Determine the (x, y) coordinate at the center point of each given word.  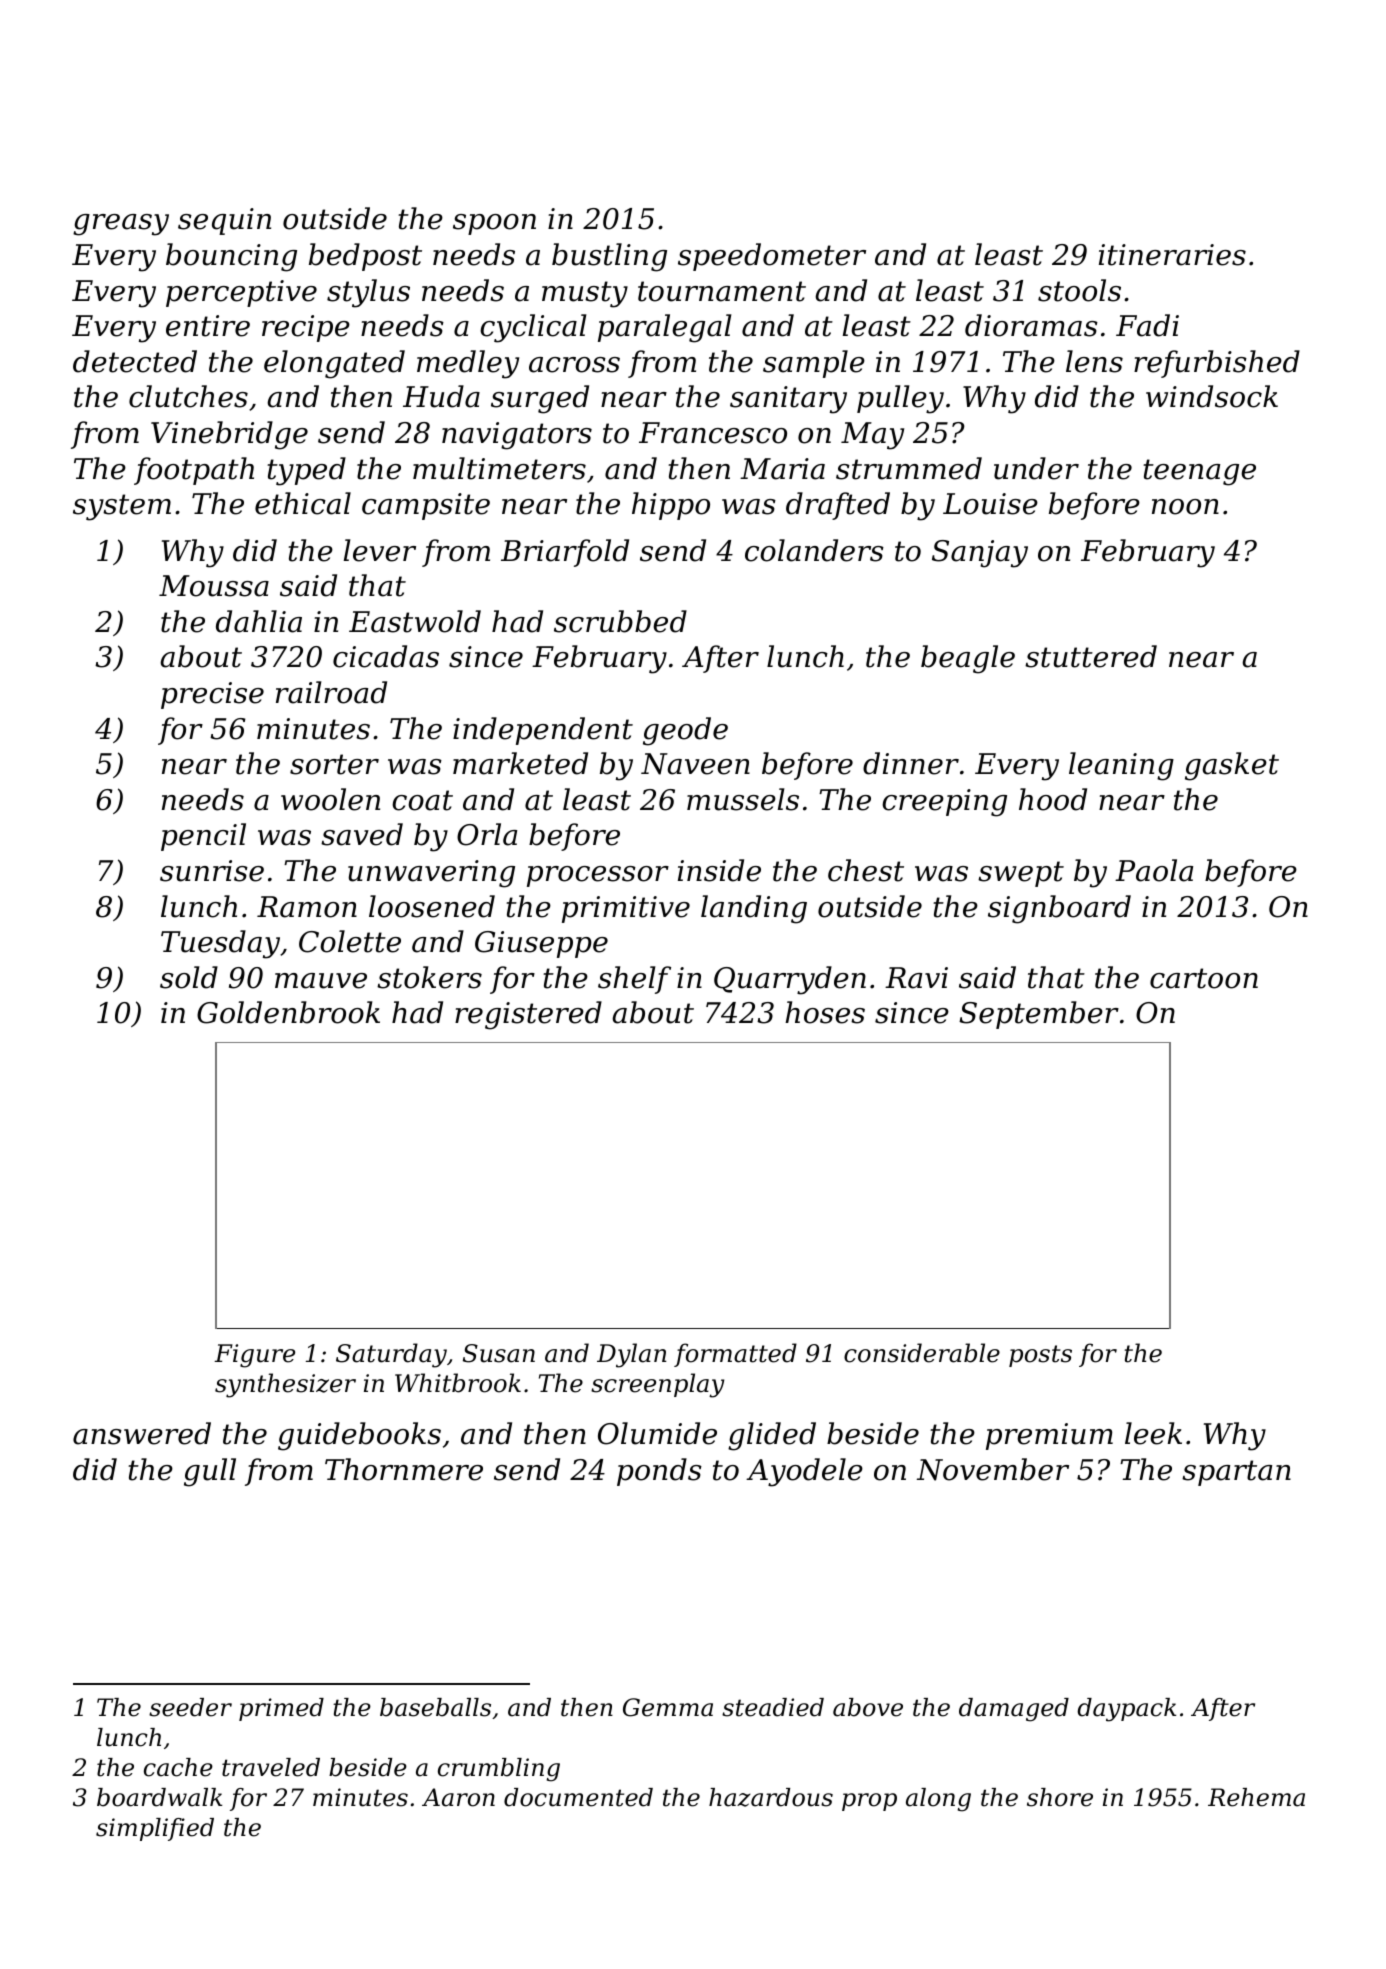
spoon (494, 224)
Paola (1154, 870)
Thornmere (404, 1469)
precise (212, 695)
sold (189, 977)
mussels (743, 799)
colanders (814, 550)
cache (178, 1767)
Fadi (1147, 325)
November (993, 1469)
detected (135, 361)
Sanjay (980, 554)
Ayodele (804, 1472)
